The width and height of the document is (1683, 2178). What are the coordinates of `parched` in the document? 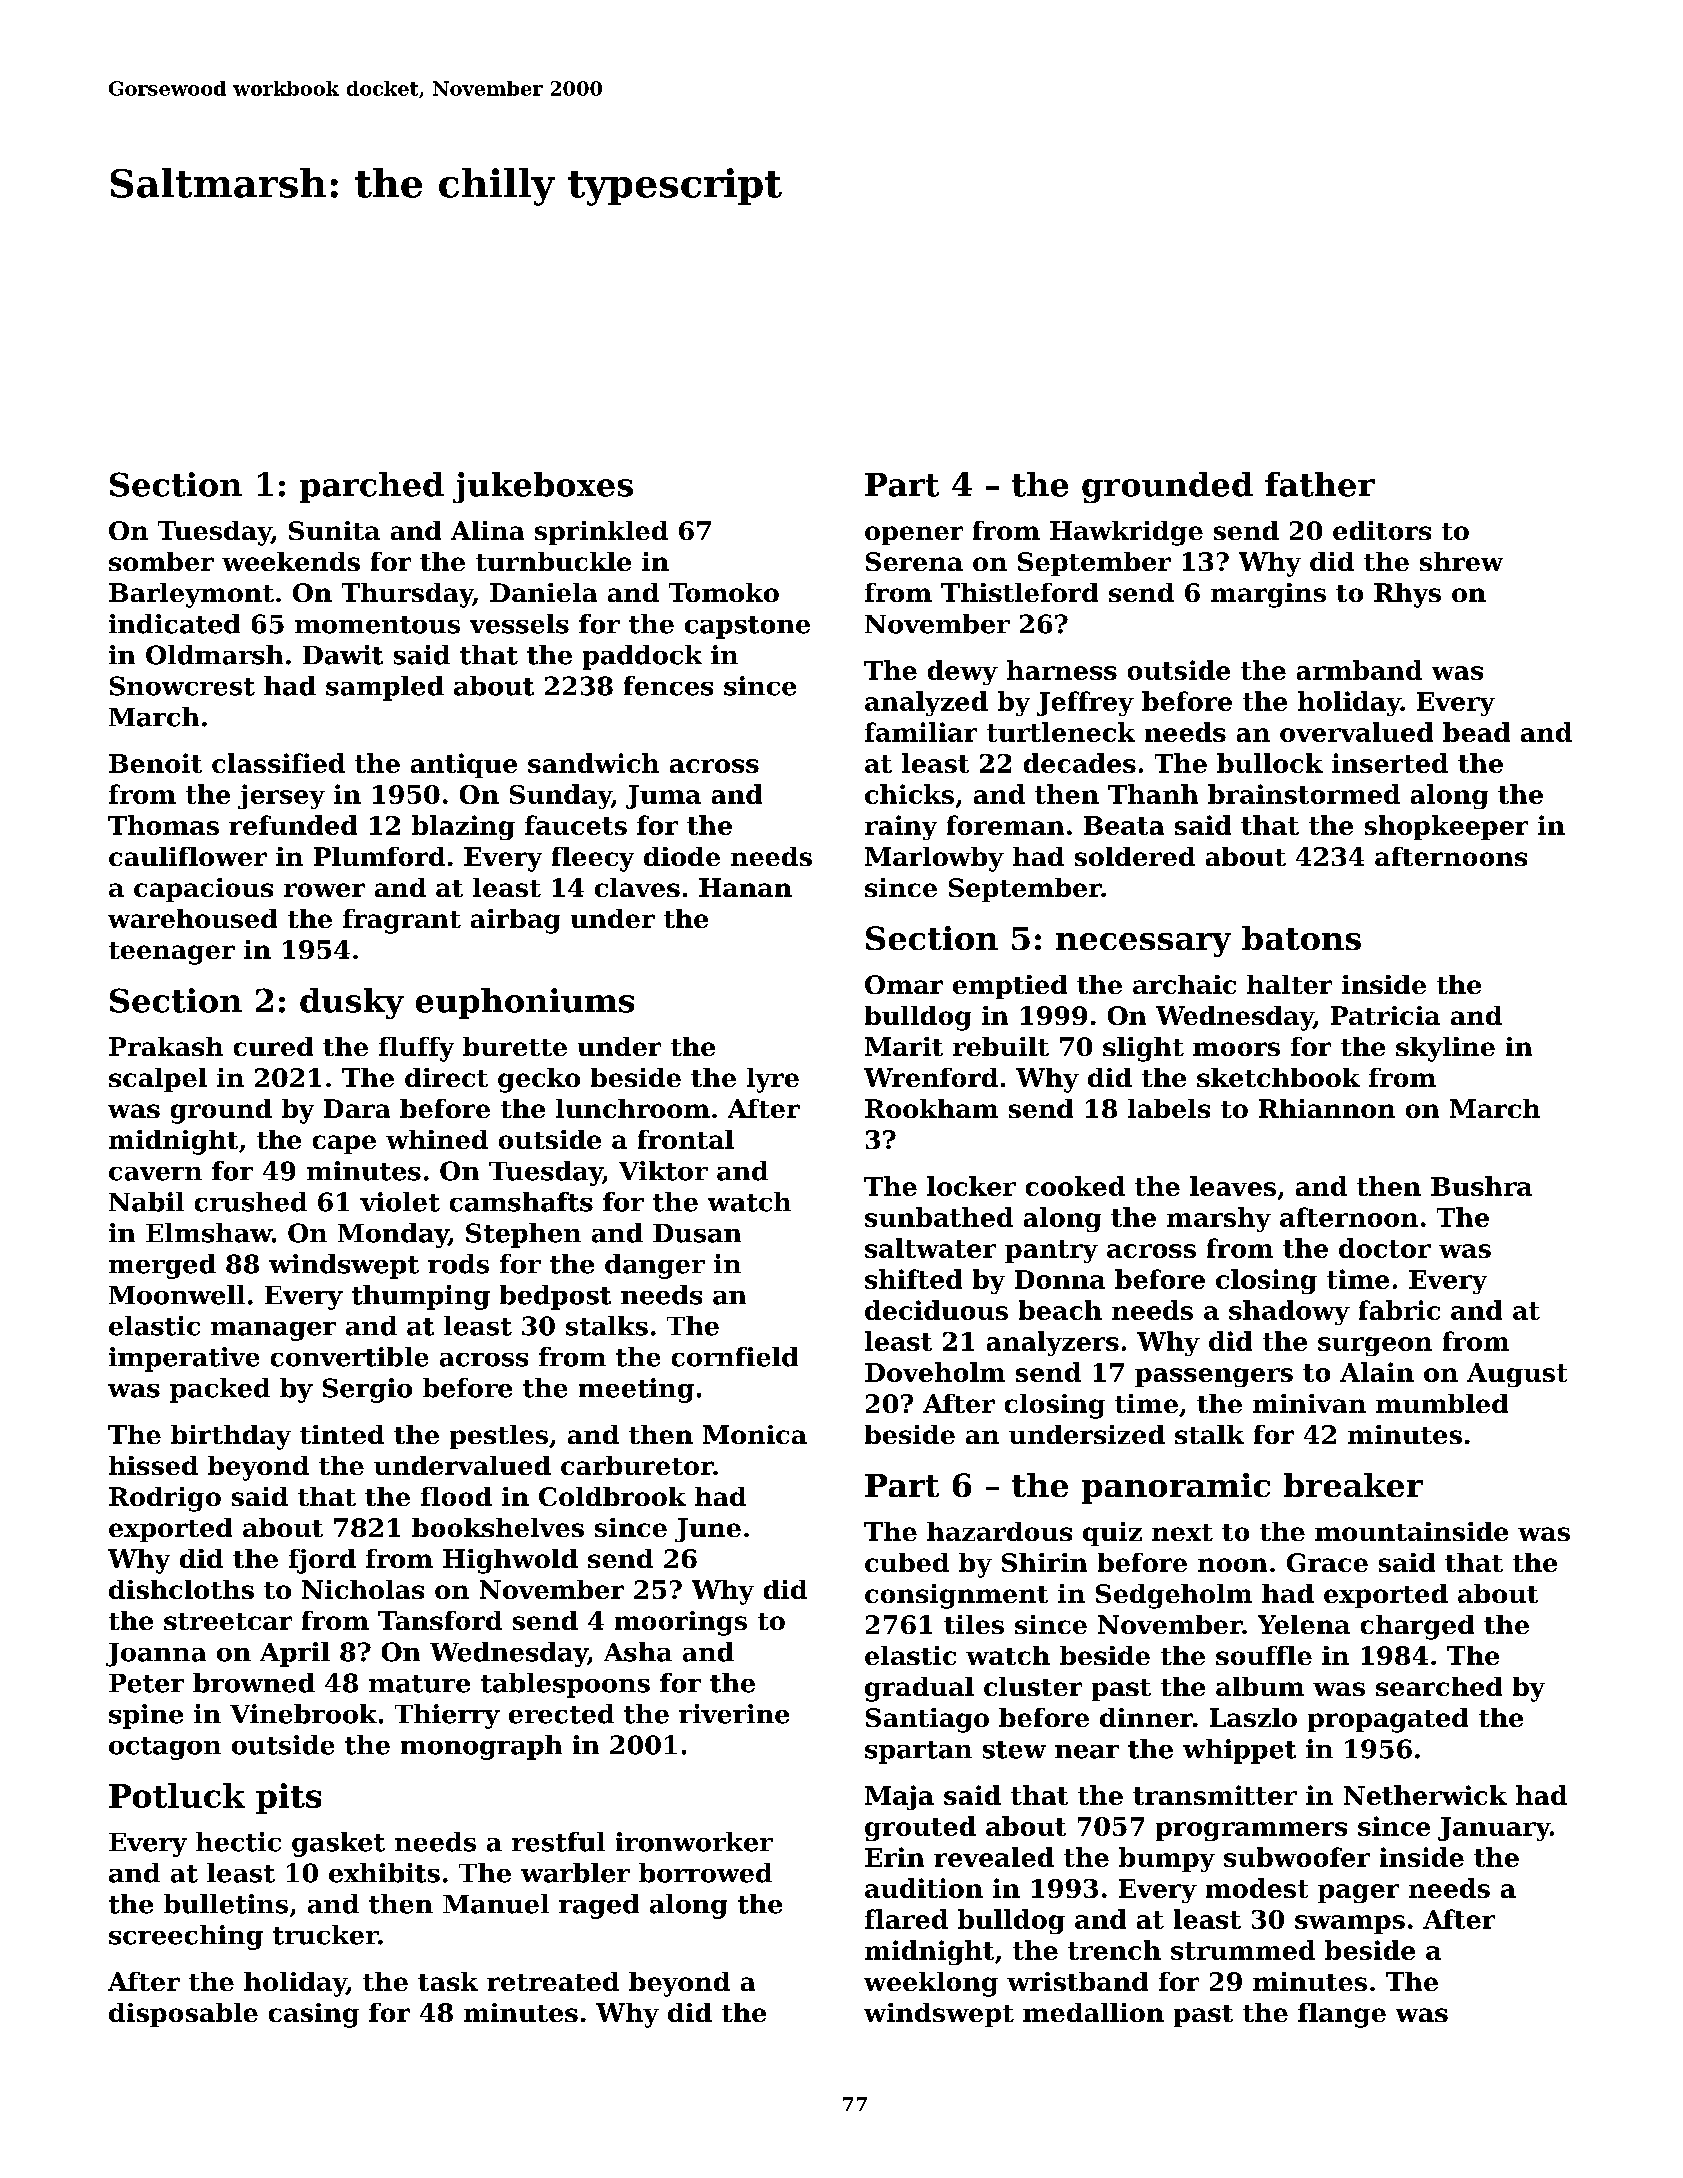 It's located at (372, 487).
